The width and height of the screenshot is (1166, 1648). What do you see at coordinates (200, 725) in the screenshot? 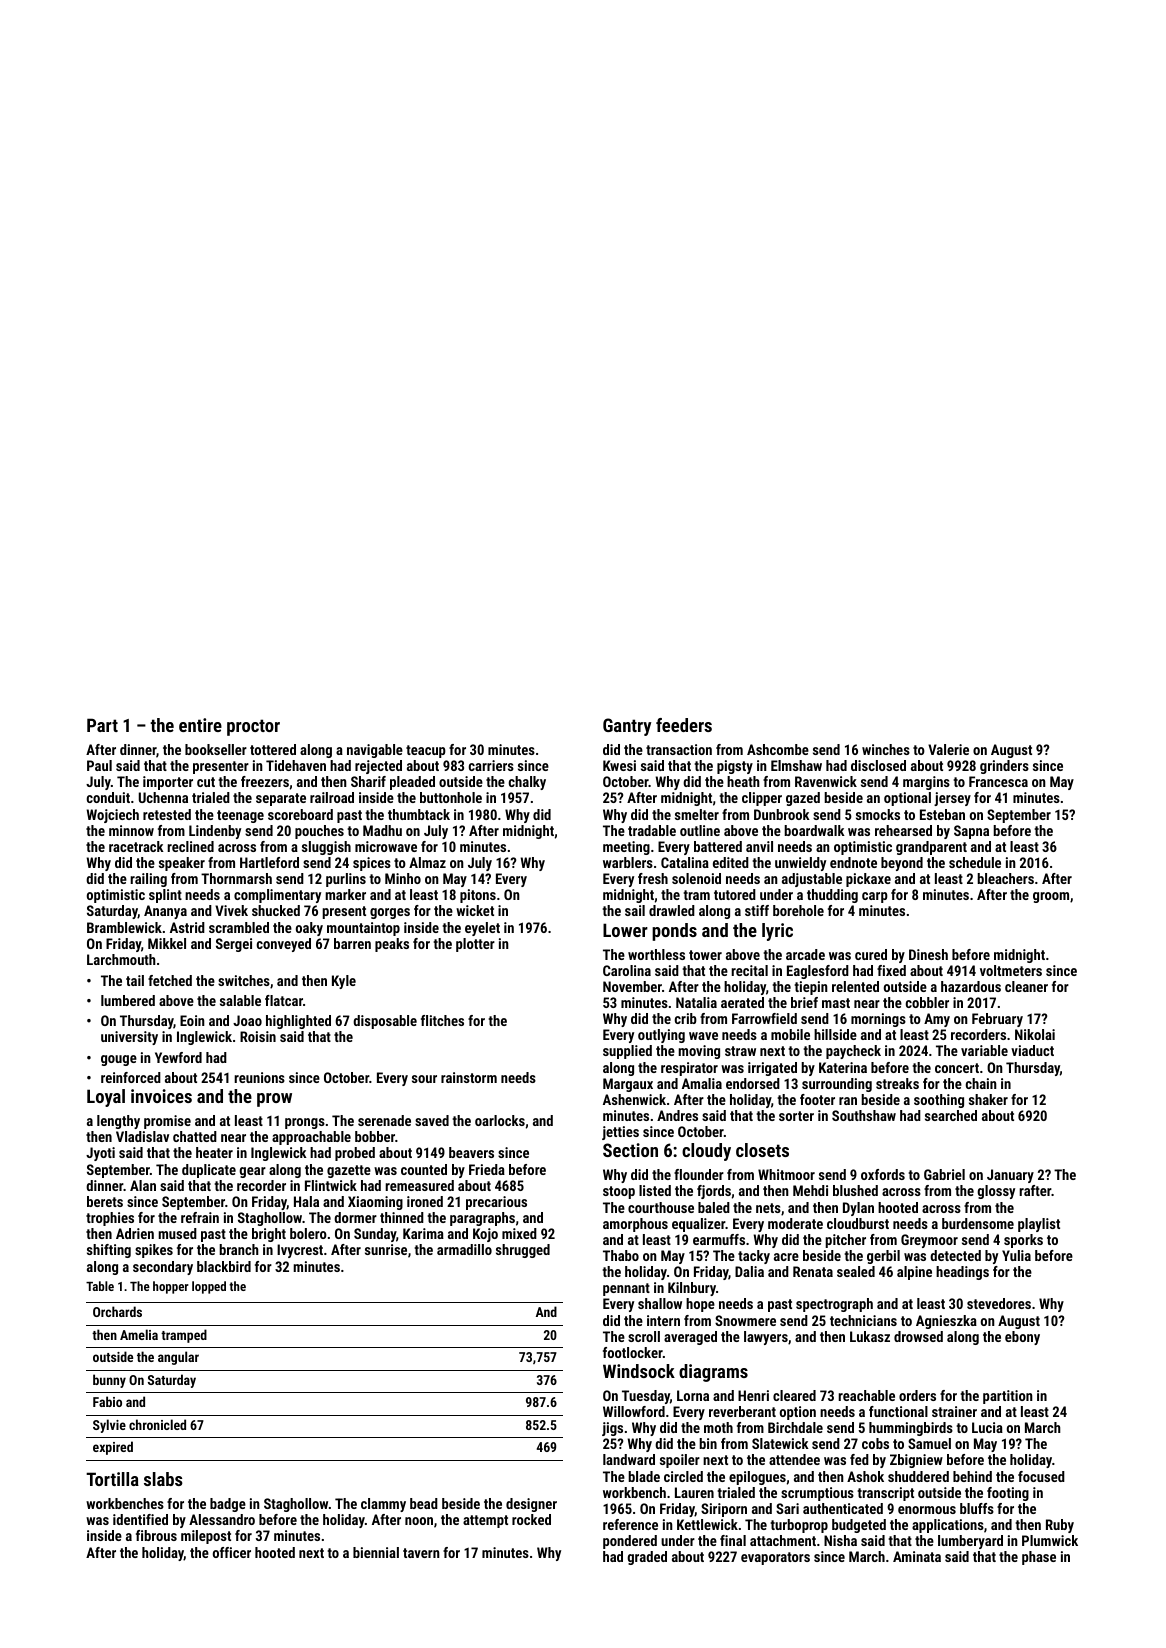
I see `entire` at bounding box center [200, 725].
